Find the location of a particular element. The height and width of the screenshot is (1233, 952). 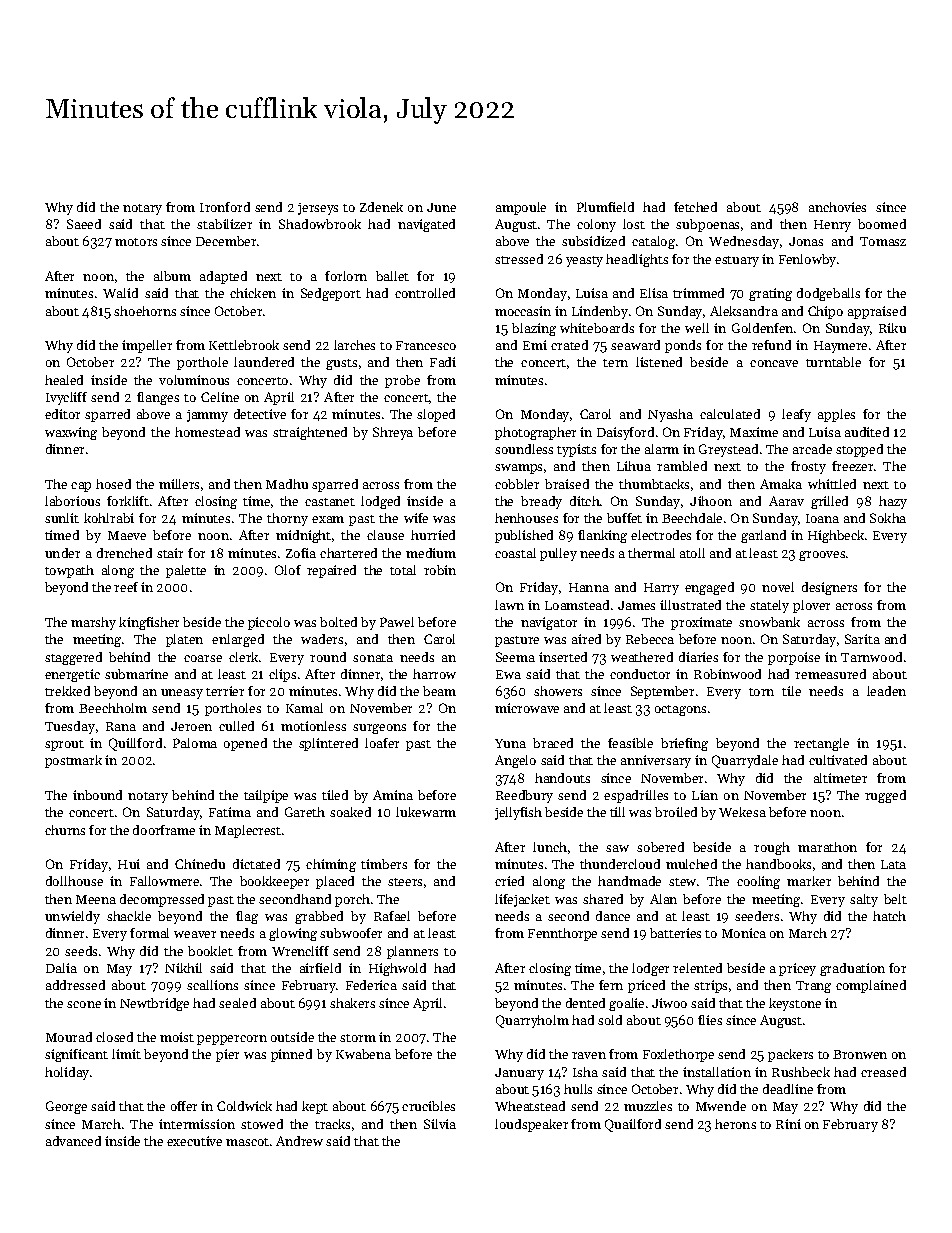

sloped is located at coordinates (436, 415).
